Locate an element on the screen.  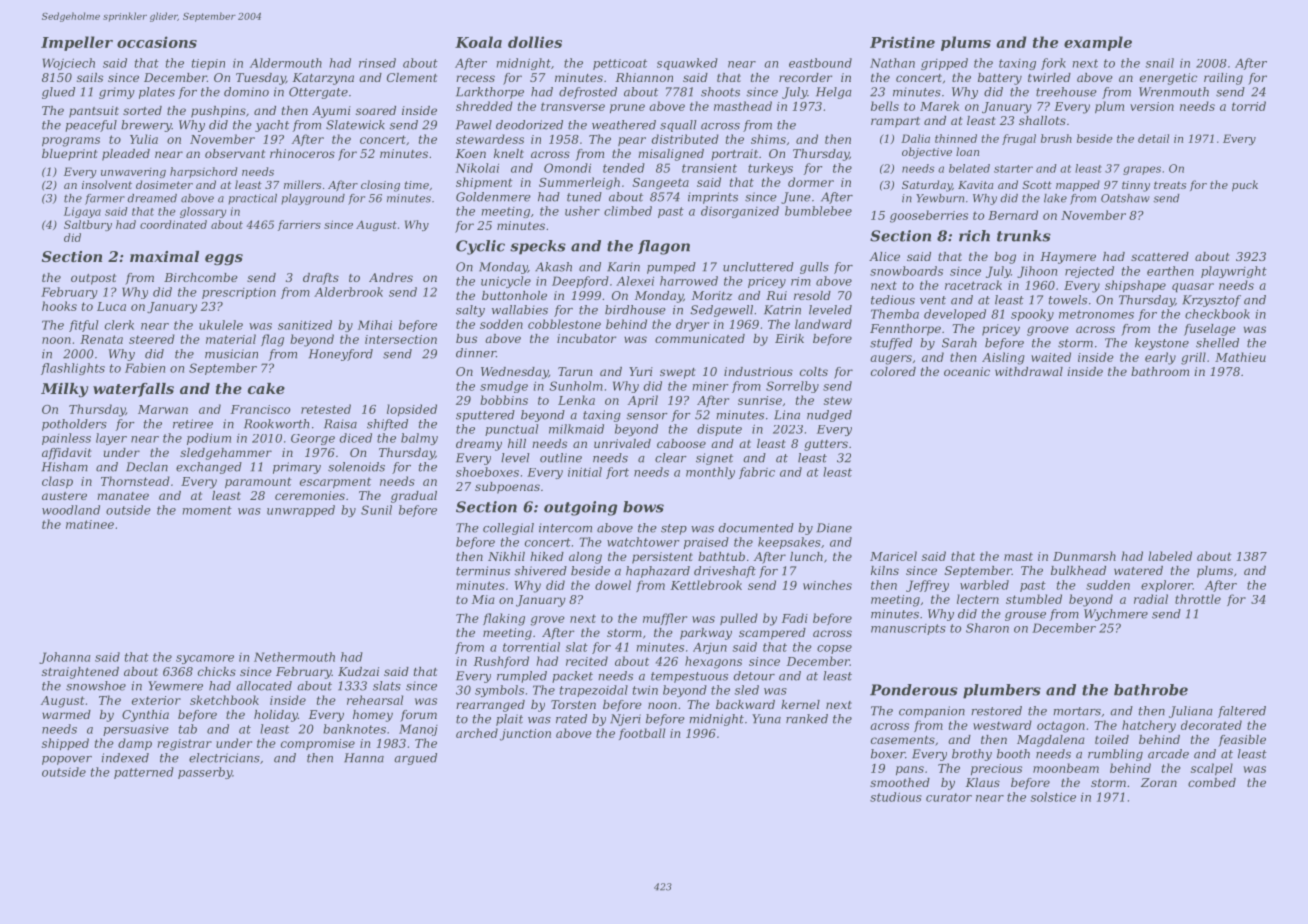
example is located at coordinates (1098, 43).
